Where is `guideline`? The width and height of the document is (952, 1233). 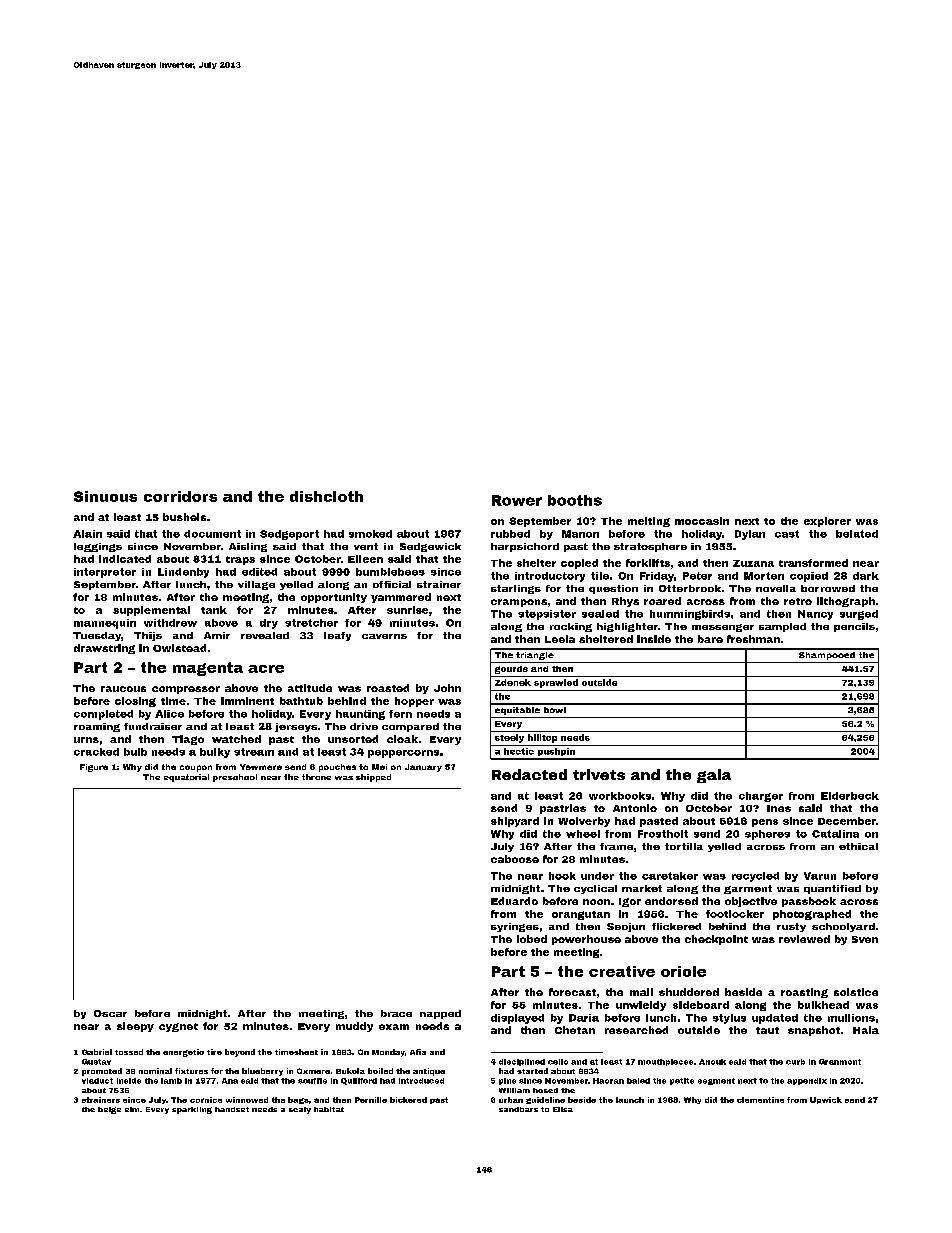 guideline is located at coordinates (545, 1100).
